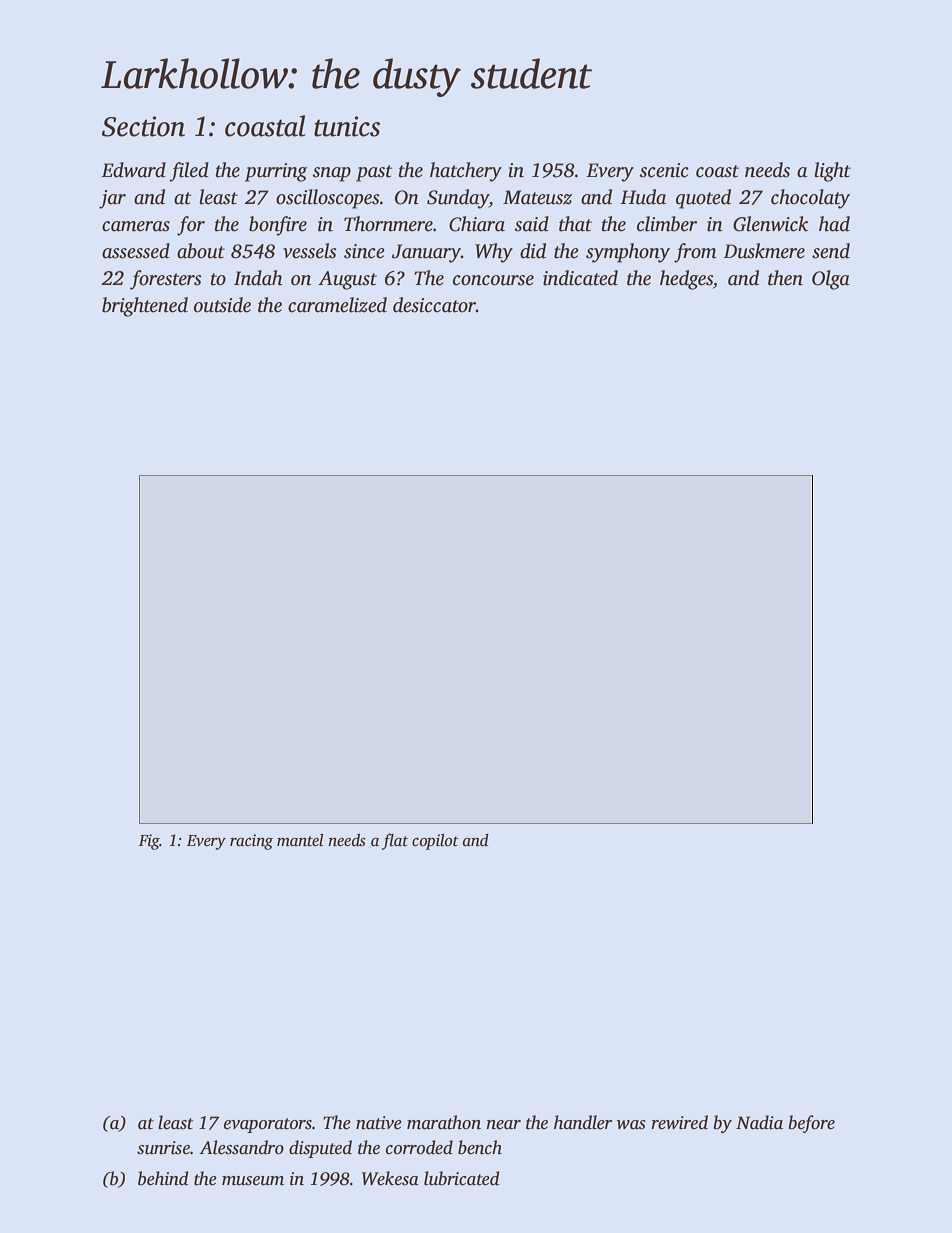  What do you see at coordinates (831, 280) in the screenshot?
I see `Olga` at bounding box center [831, 280].
